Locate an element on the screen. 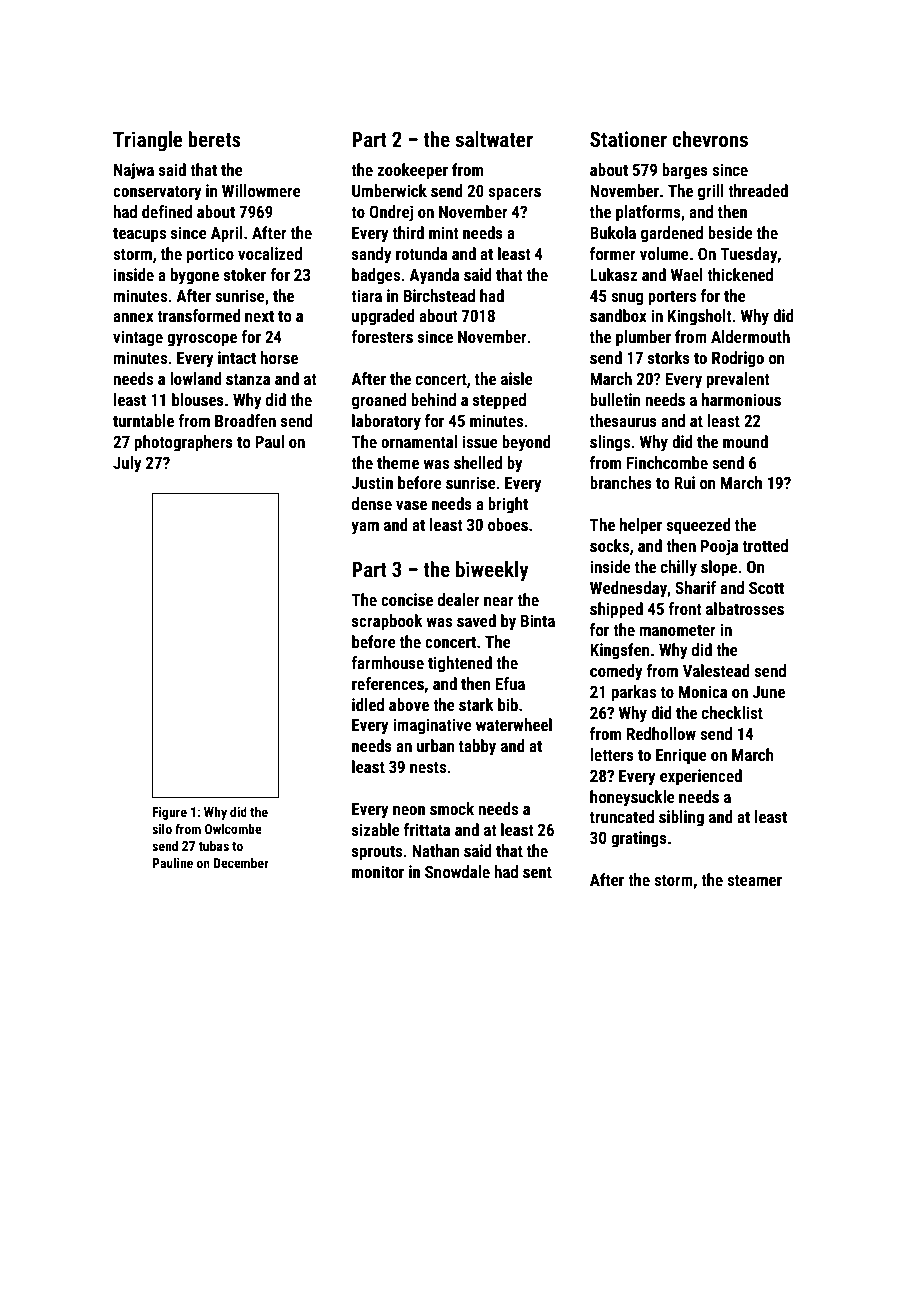 Image resolution: width=908 pixels, height=1316 pixels. waterwheel is located at coordinates (514, 724).
